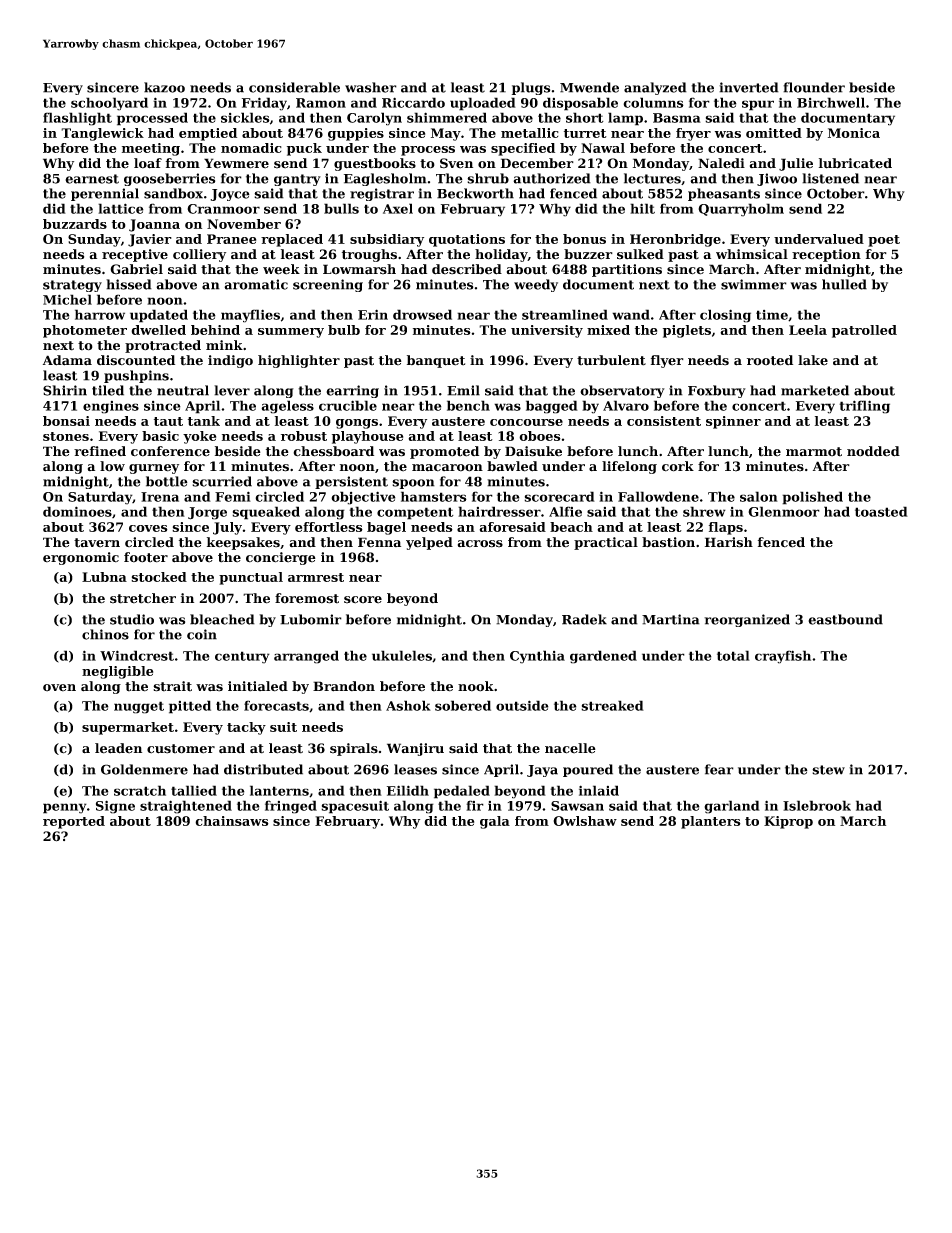  I want to click on studio, so click(132, 619).
